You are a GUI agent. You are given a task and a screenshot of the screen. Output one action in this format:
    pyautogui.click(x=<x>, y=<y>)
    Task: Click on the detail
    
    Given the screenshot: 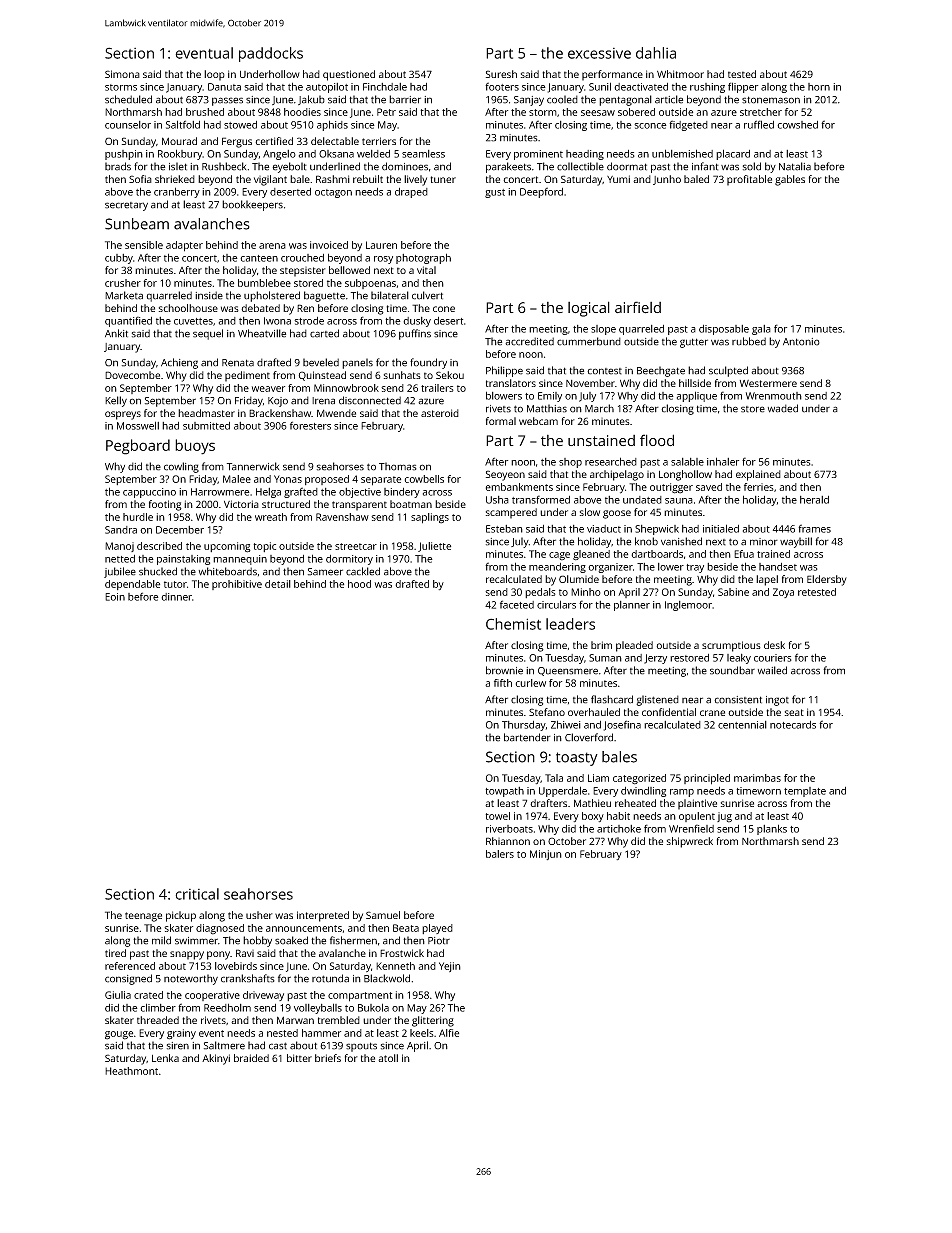 What is the action you would take?
    pyautogui.click(x=278, y=584)
